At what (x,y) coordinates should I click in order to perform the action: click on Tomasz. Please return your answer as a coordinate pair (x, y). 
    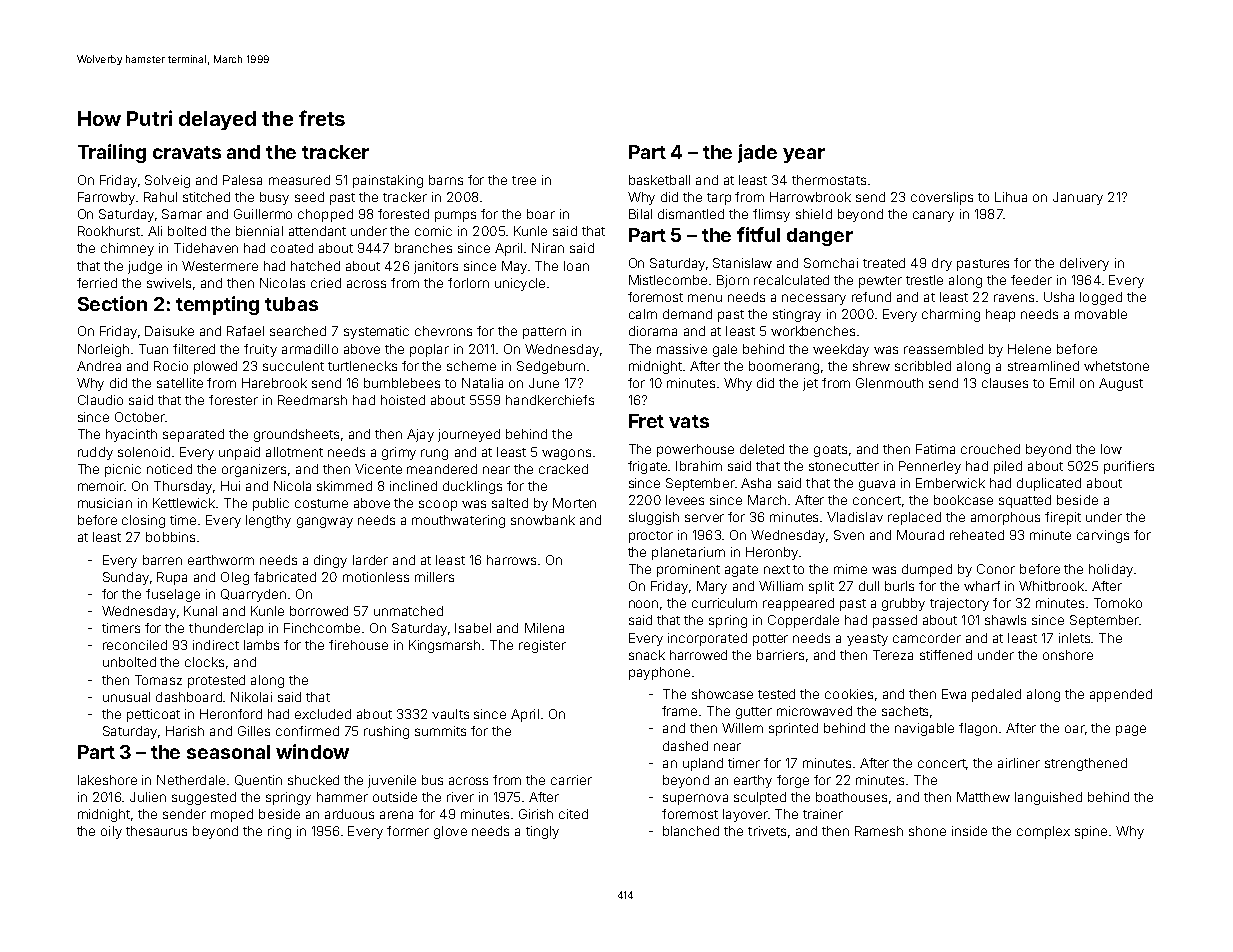
    Looking at the image, I should click on (158, 680).
